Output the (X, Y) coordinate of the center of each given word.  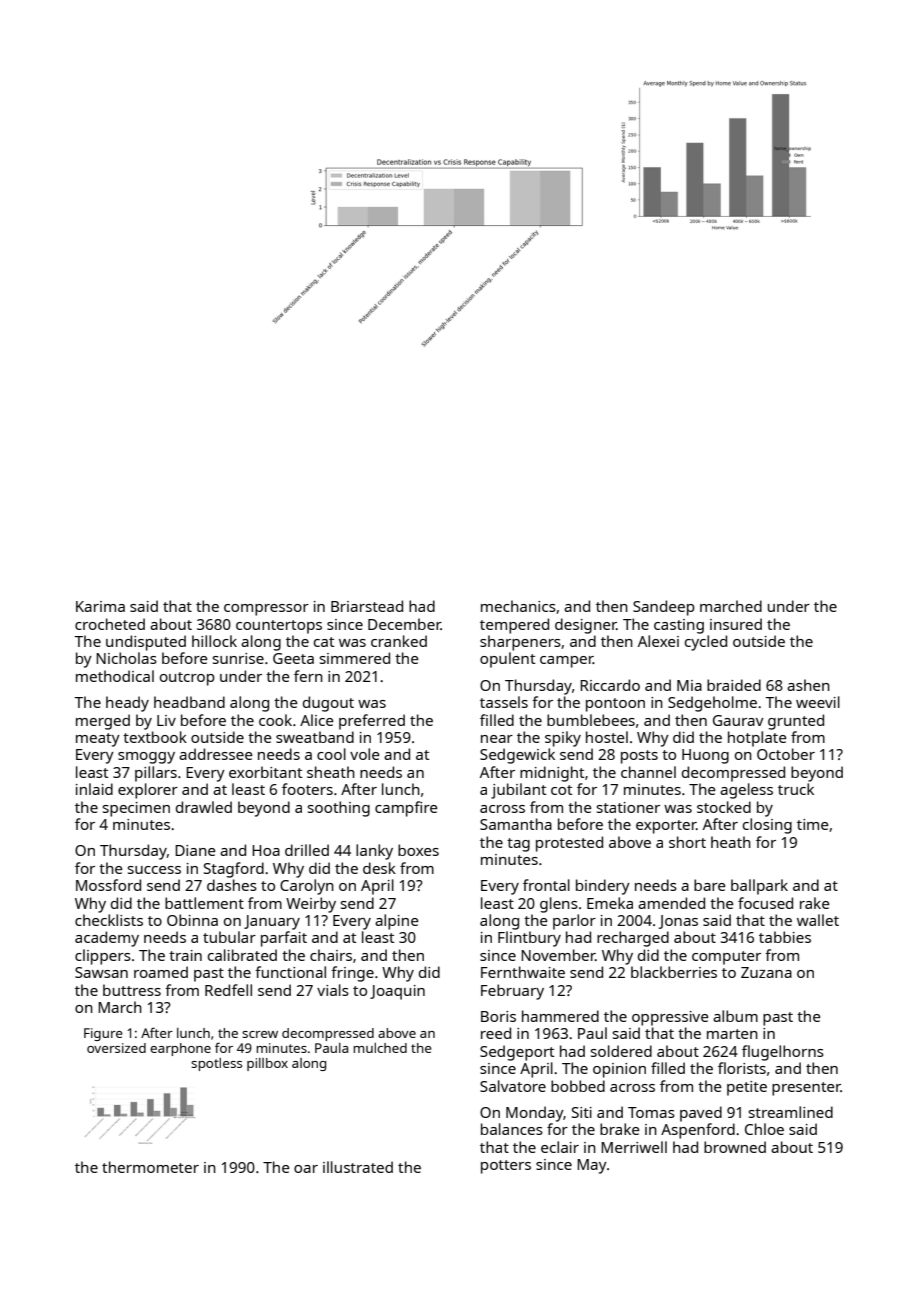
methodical (115, 676)
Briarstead (367, 606)
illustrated (358, 1167)
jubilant (518, 791)
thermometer (150, 1167)
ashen (808, 685)
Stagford (234, 870)
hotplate (757, 739)
